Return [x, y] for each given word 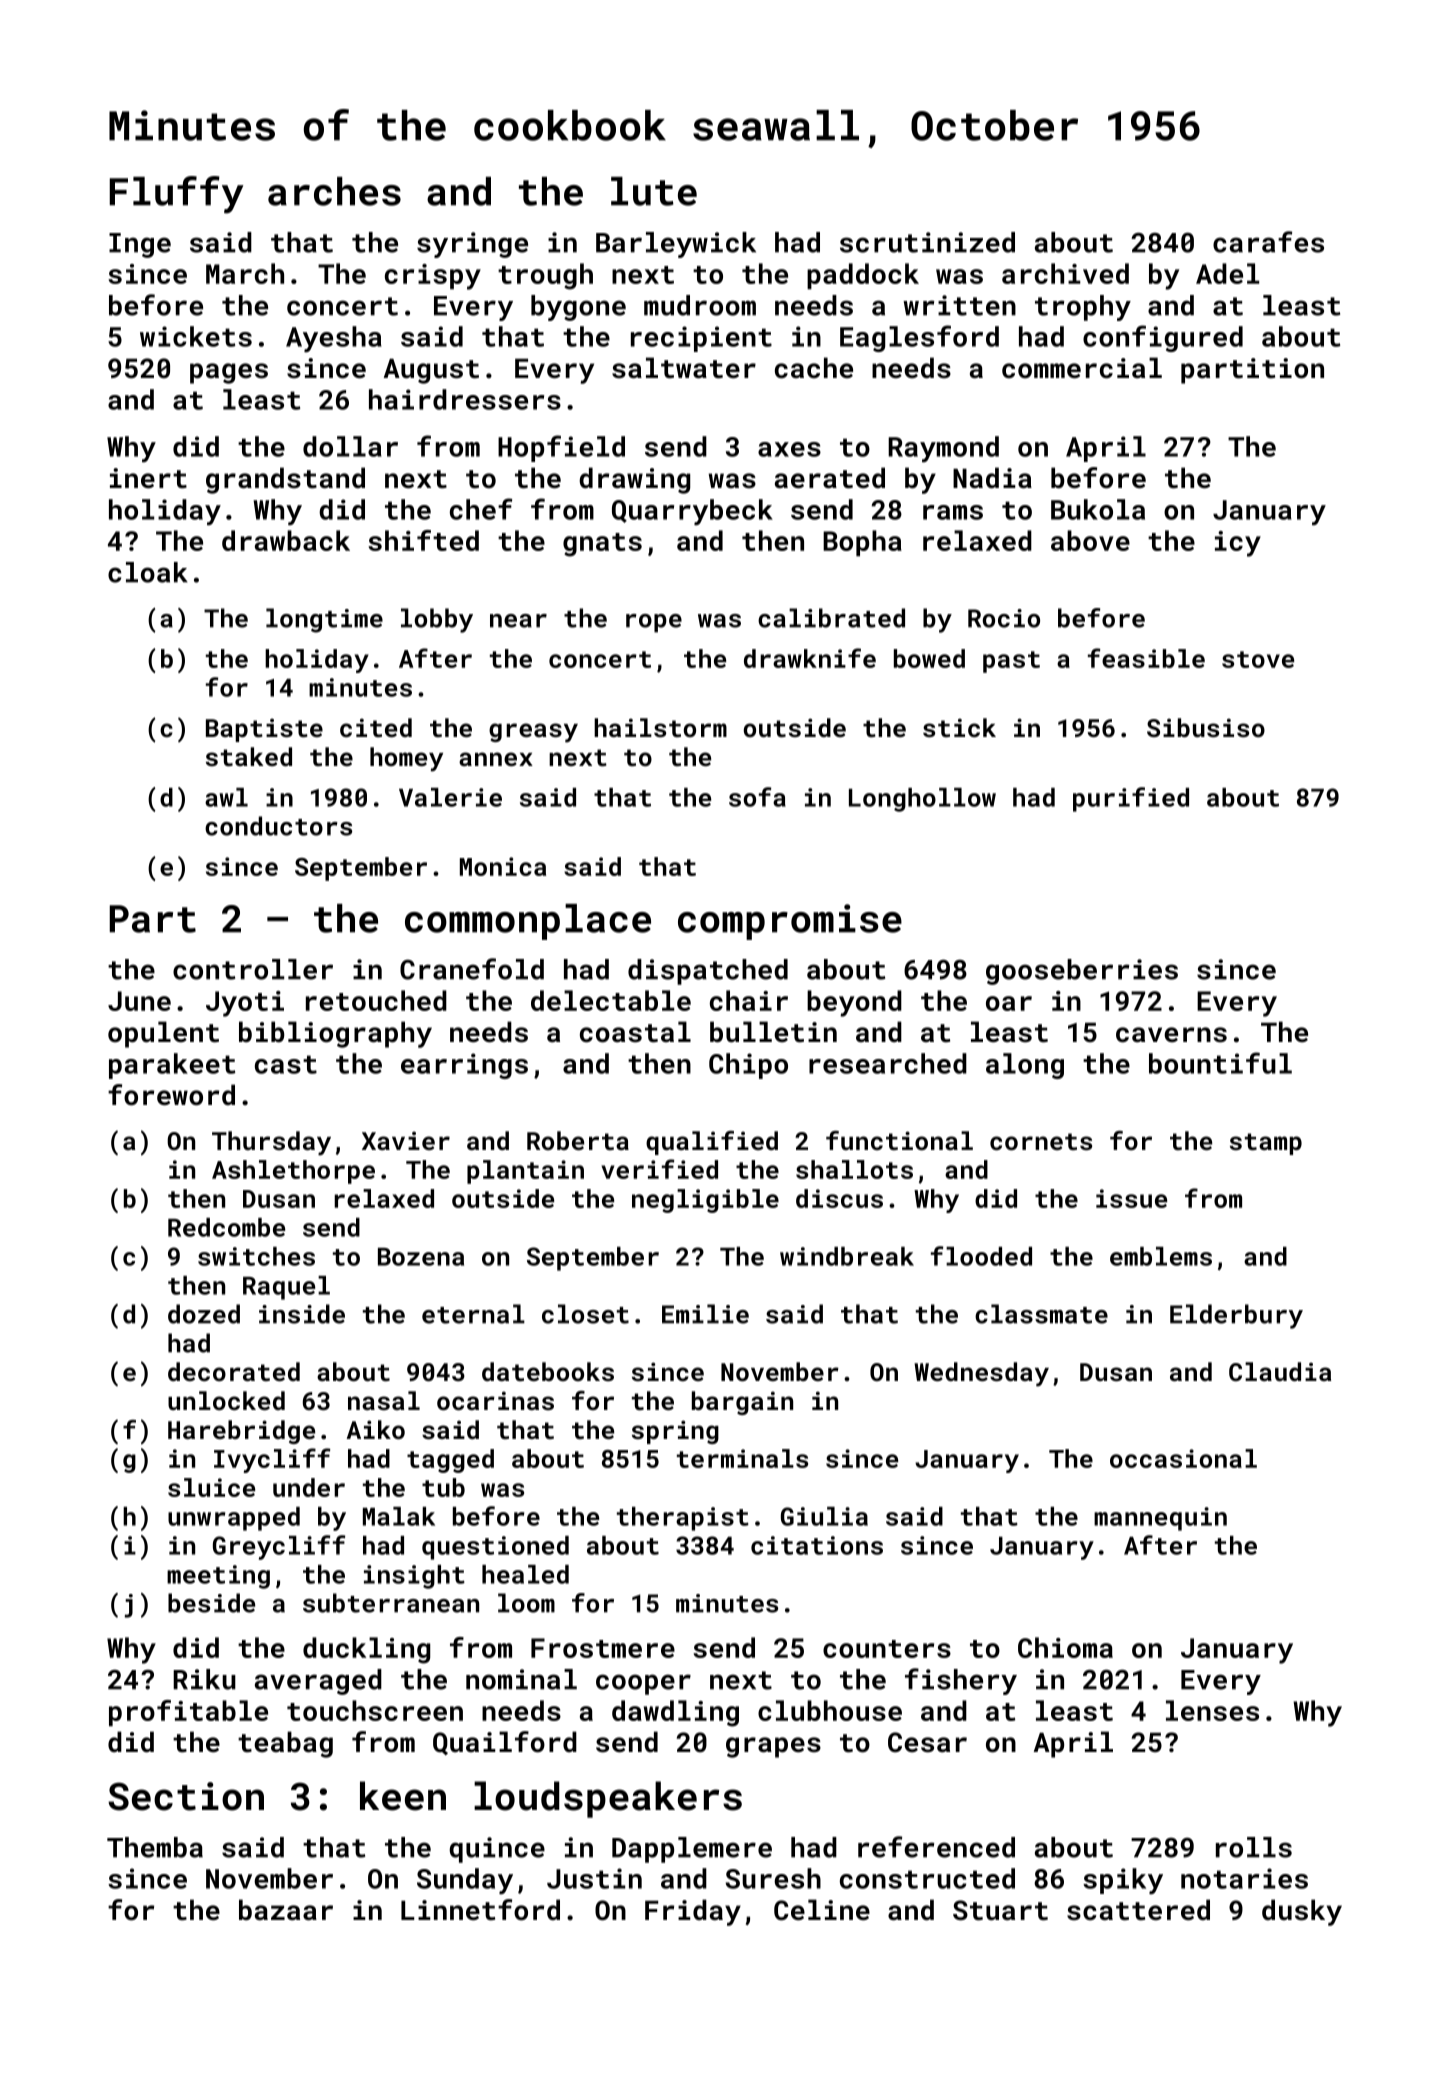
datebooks [548, 1371]
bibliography [335, 1034]
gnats [602, 545]
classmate [1041, 1314]
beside [211, 1603]
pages [229, 373]
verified [659, 1169]
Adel [1227, 273]
